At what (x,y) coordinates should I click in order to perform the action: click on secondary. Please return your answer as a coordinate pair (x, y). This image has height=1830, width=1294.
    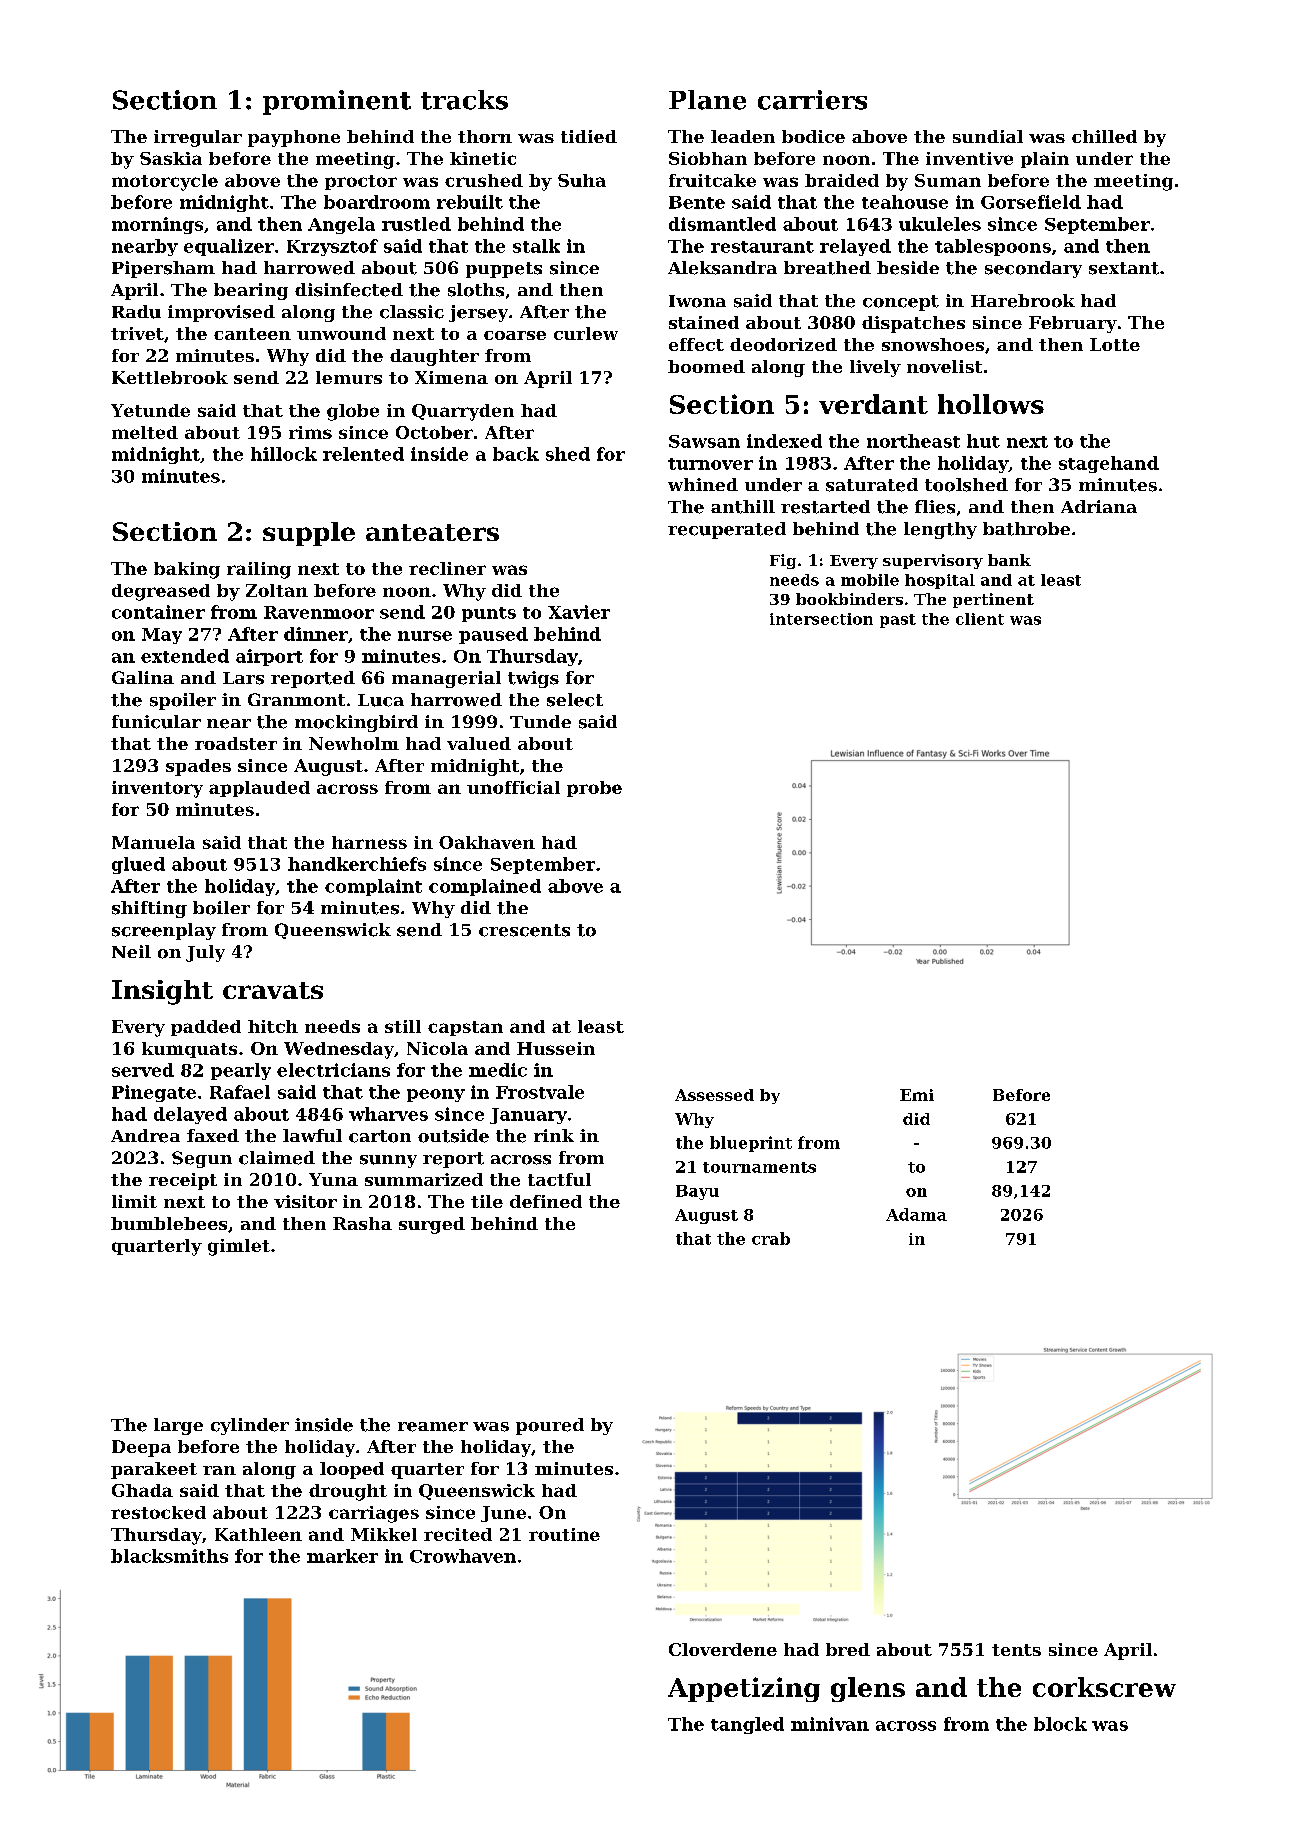
    Looking at the image, I should click on (1033, 269).
